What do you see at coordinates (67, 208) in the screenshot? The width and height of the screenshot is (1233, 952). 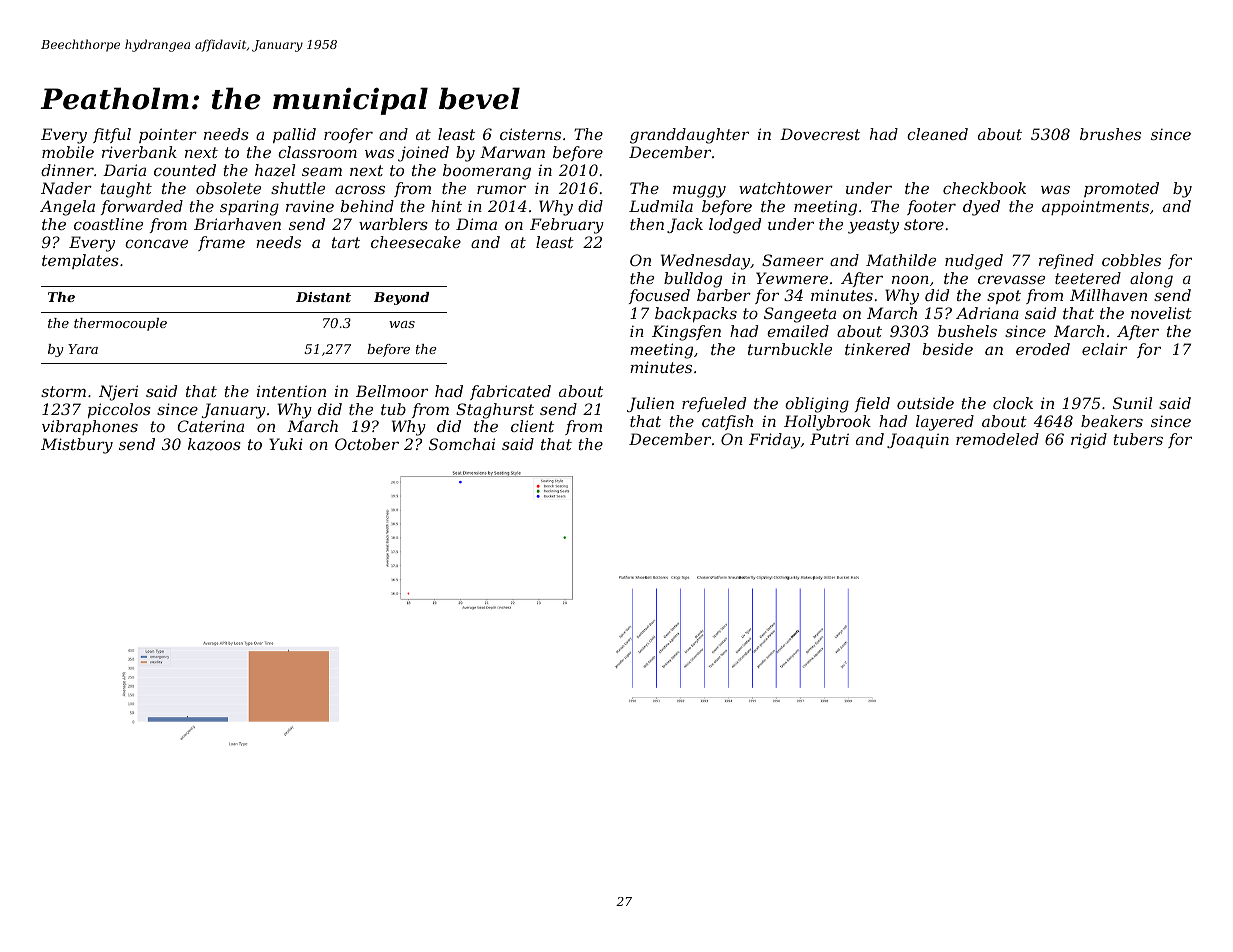 I see `Angela` at bounding box center [67, 208].
